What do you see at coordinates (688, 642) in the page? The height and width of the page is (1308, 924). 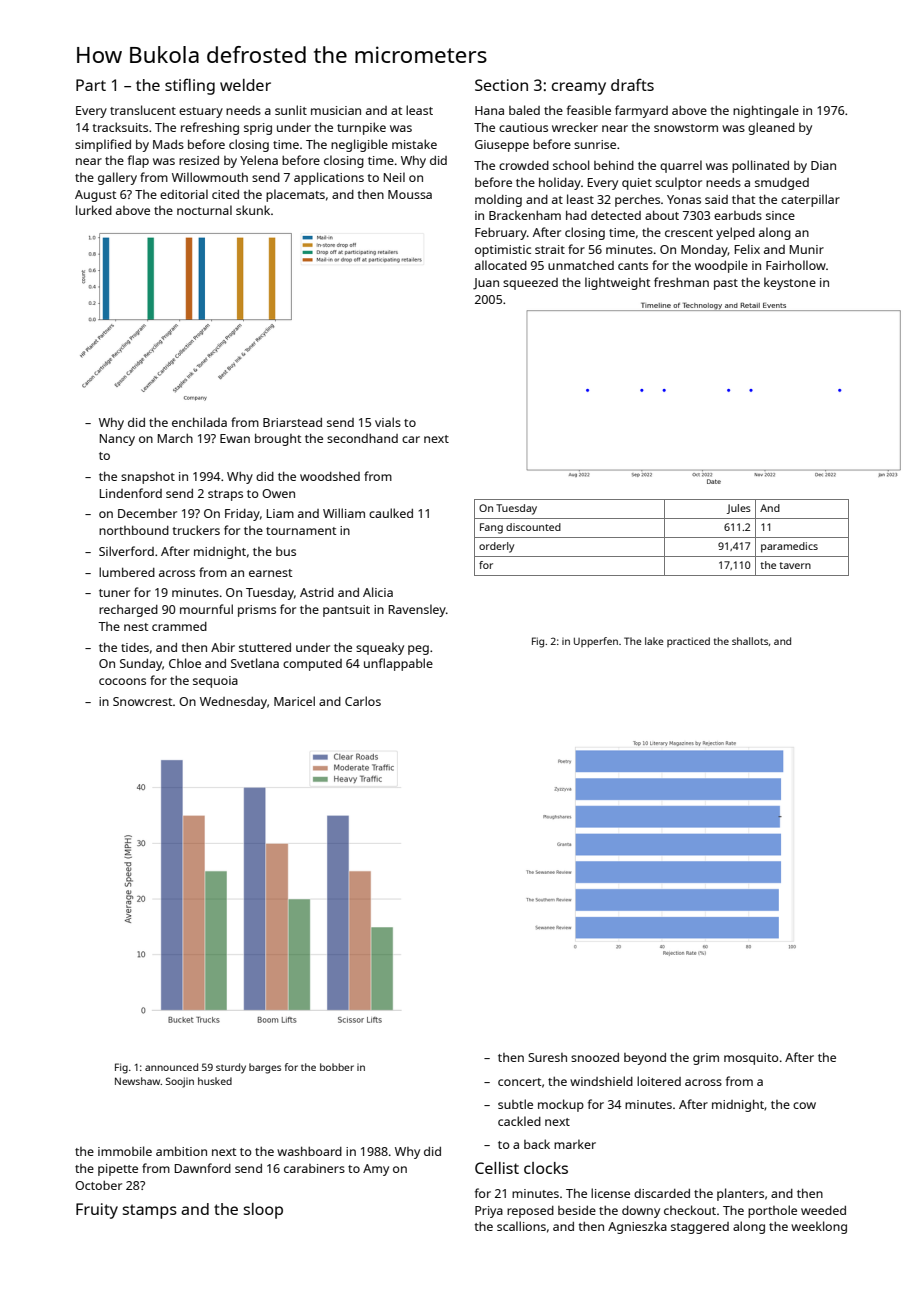 I see `practiced` at bounding box center [688, 642].
